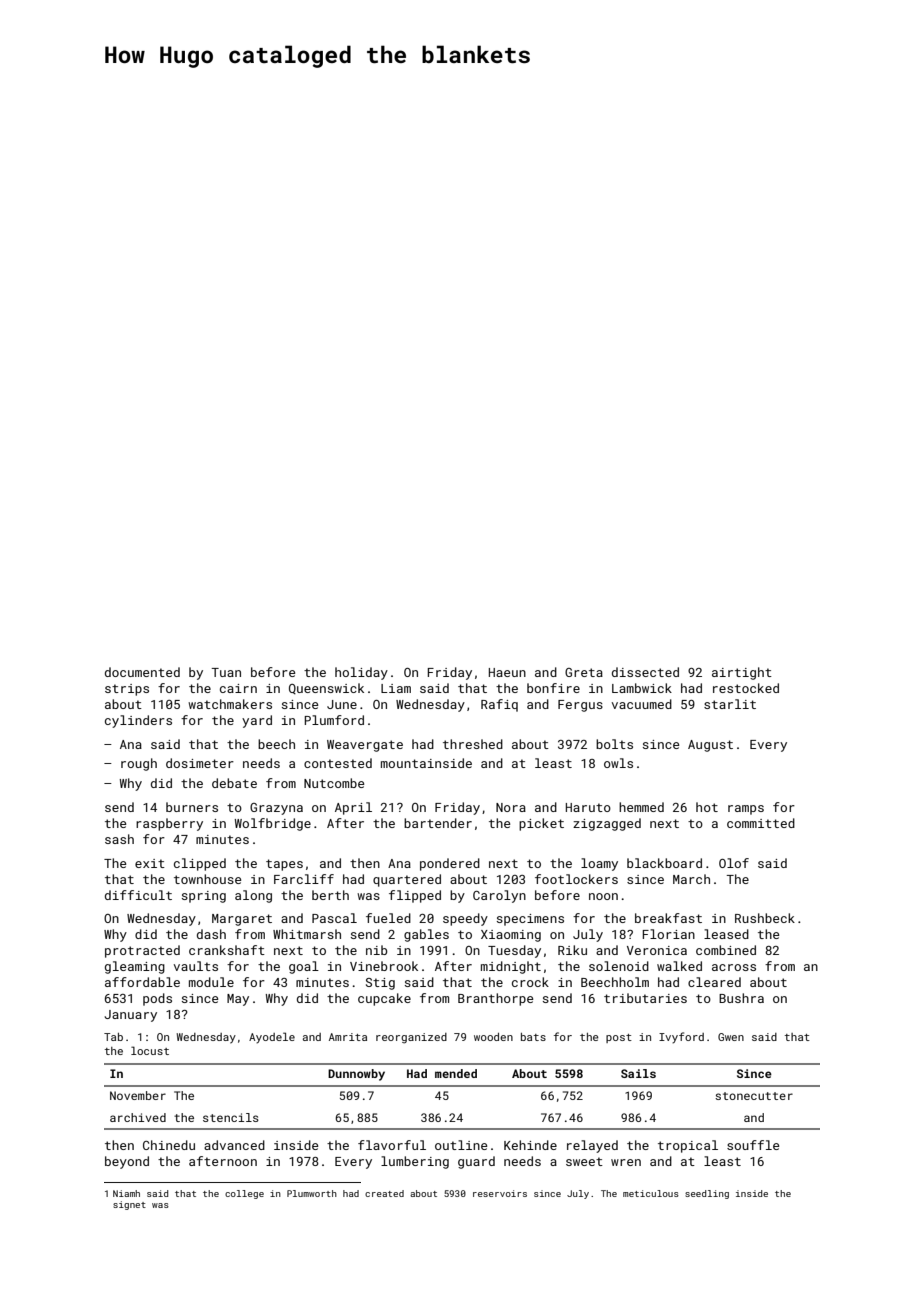 This screenshot has height=1308, width=924. Describe the element at coordinates (135, 967) in the screenshot. I see `gleaming` at that location.
